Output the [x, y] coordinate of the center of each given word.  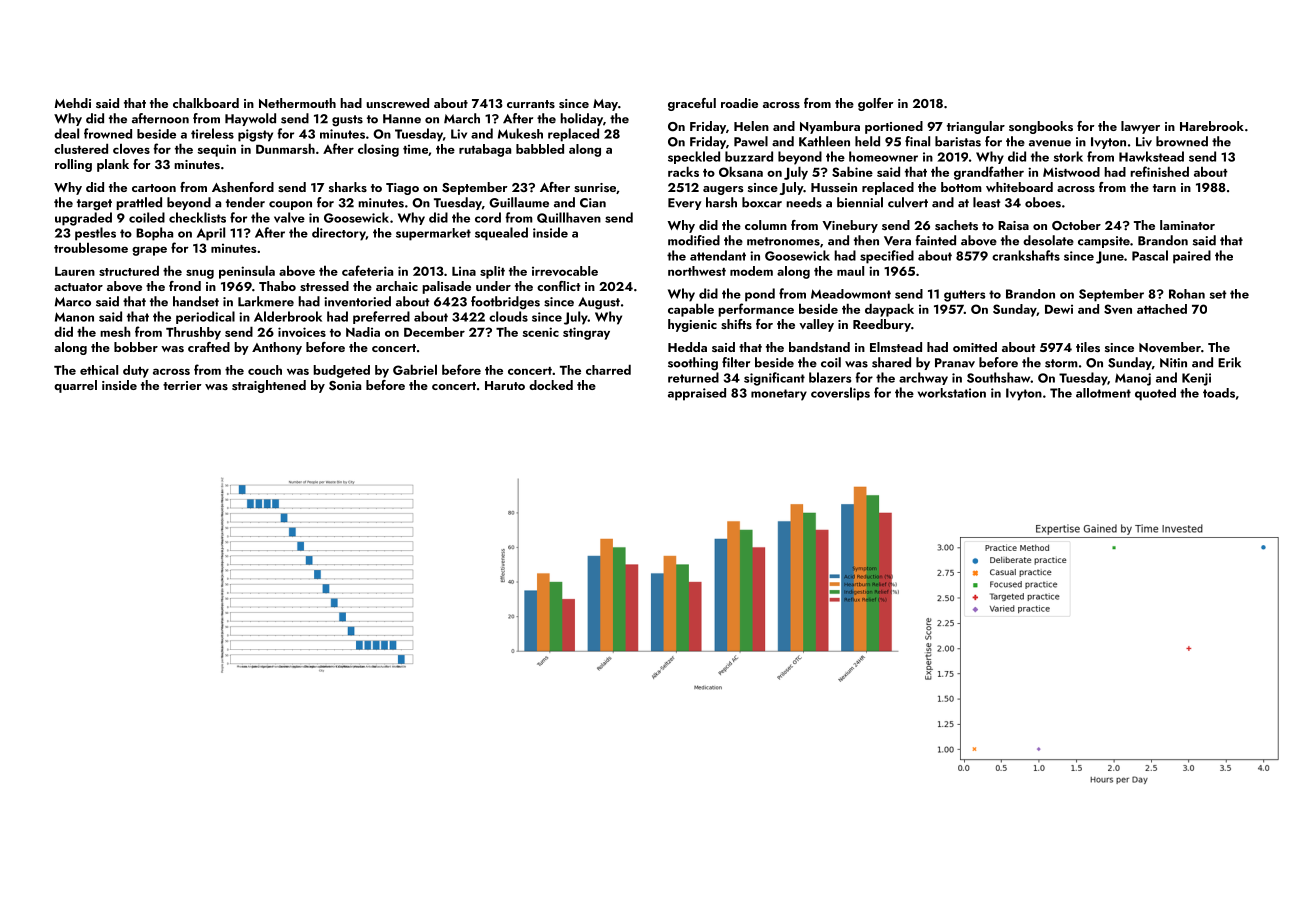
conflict [558, 286]
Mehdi [73, 103]
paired [1192, 257]
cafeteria [367, 270]
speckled [694, 157]
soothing [693, 364]
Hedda [687, 347]
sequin [217, 150]
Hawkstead [1151, 156]
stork [1068, 156]
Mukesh [520, 133]
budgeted [341, 371]
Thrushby [193, 333]
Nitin [1173, 363]
